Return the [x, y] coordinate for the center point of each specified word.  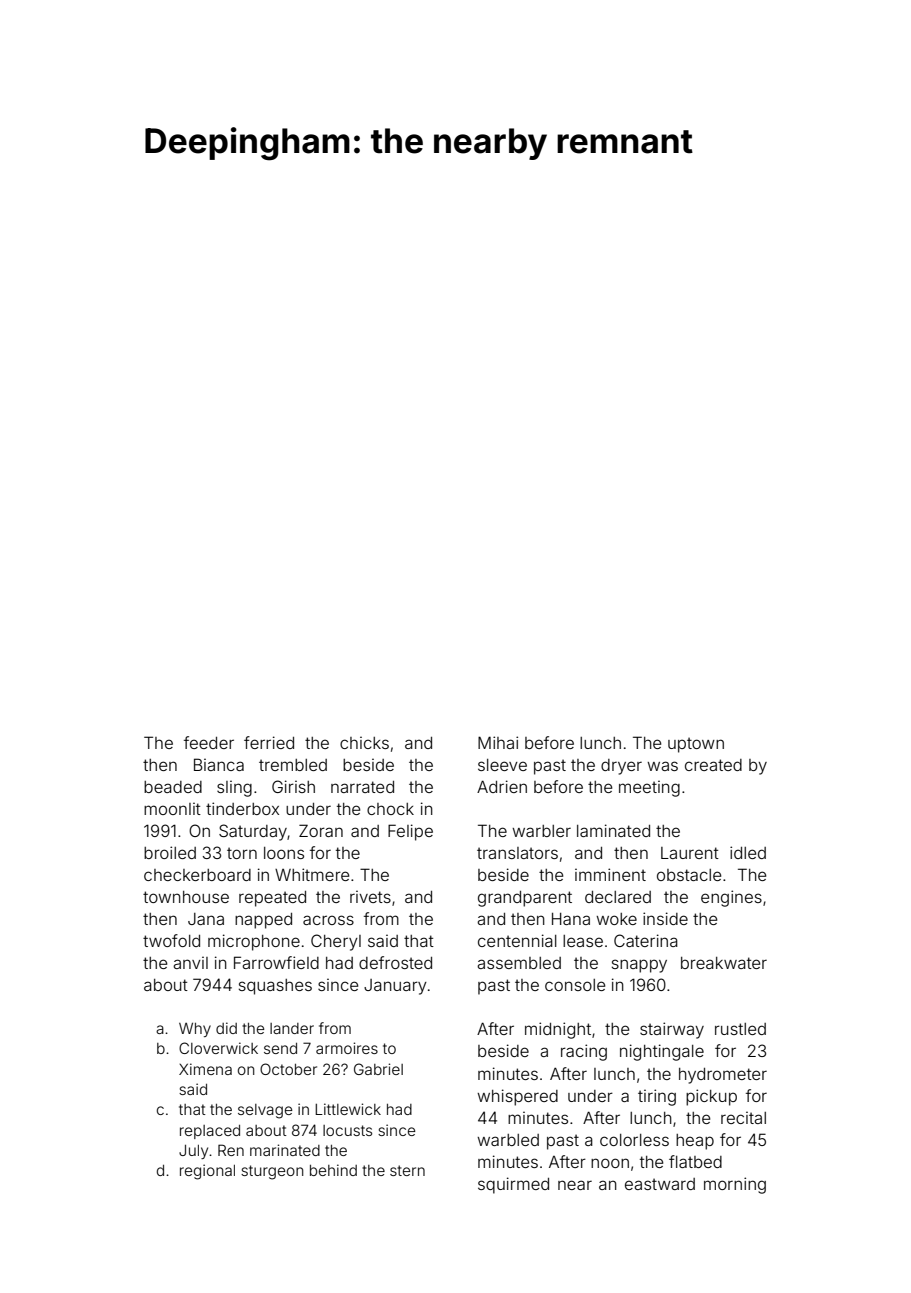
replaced [210, 1132]
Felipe [410, 832]
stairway [672, 1030]
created [713, 765]
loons [284, 853]
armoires [347, 1048]
